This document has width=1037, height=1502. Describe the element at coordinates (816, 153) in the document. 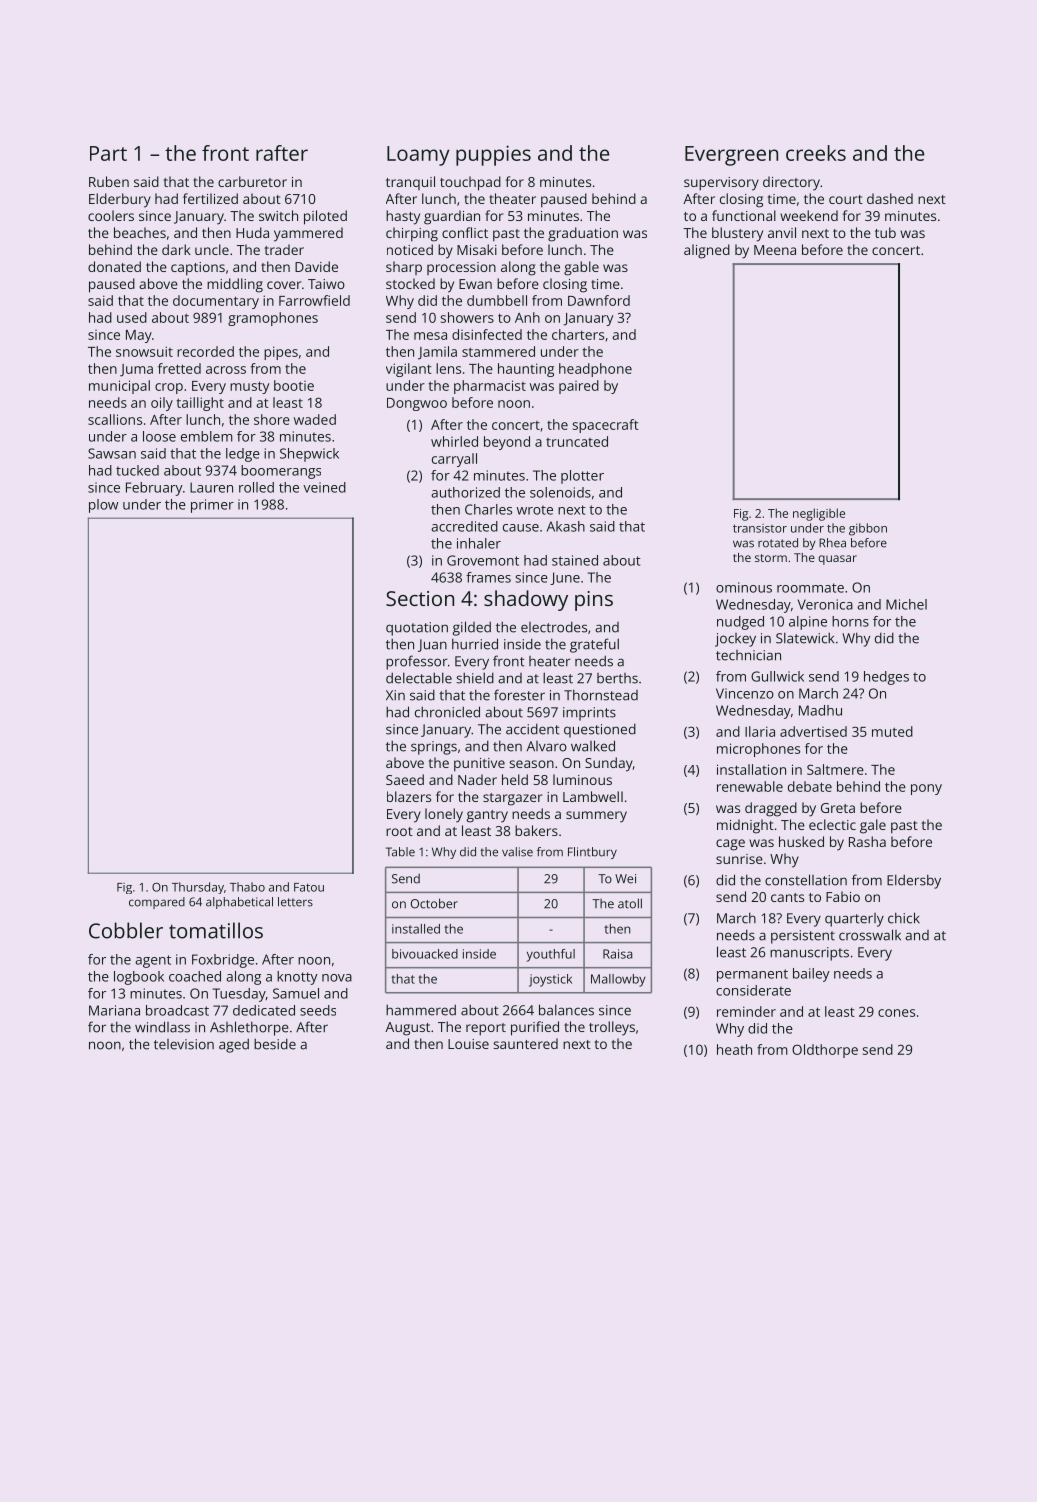

I see `creeks` at that location.
